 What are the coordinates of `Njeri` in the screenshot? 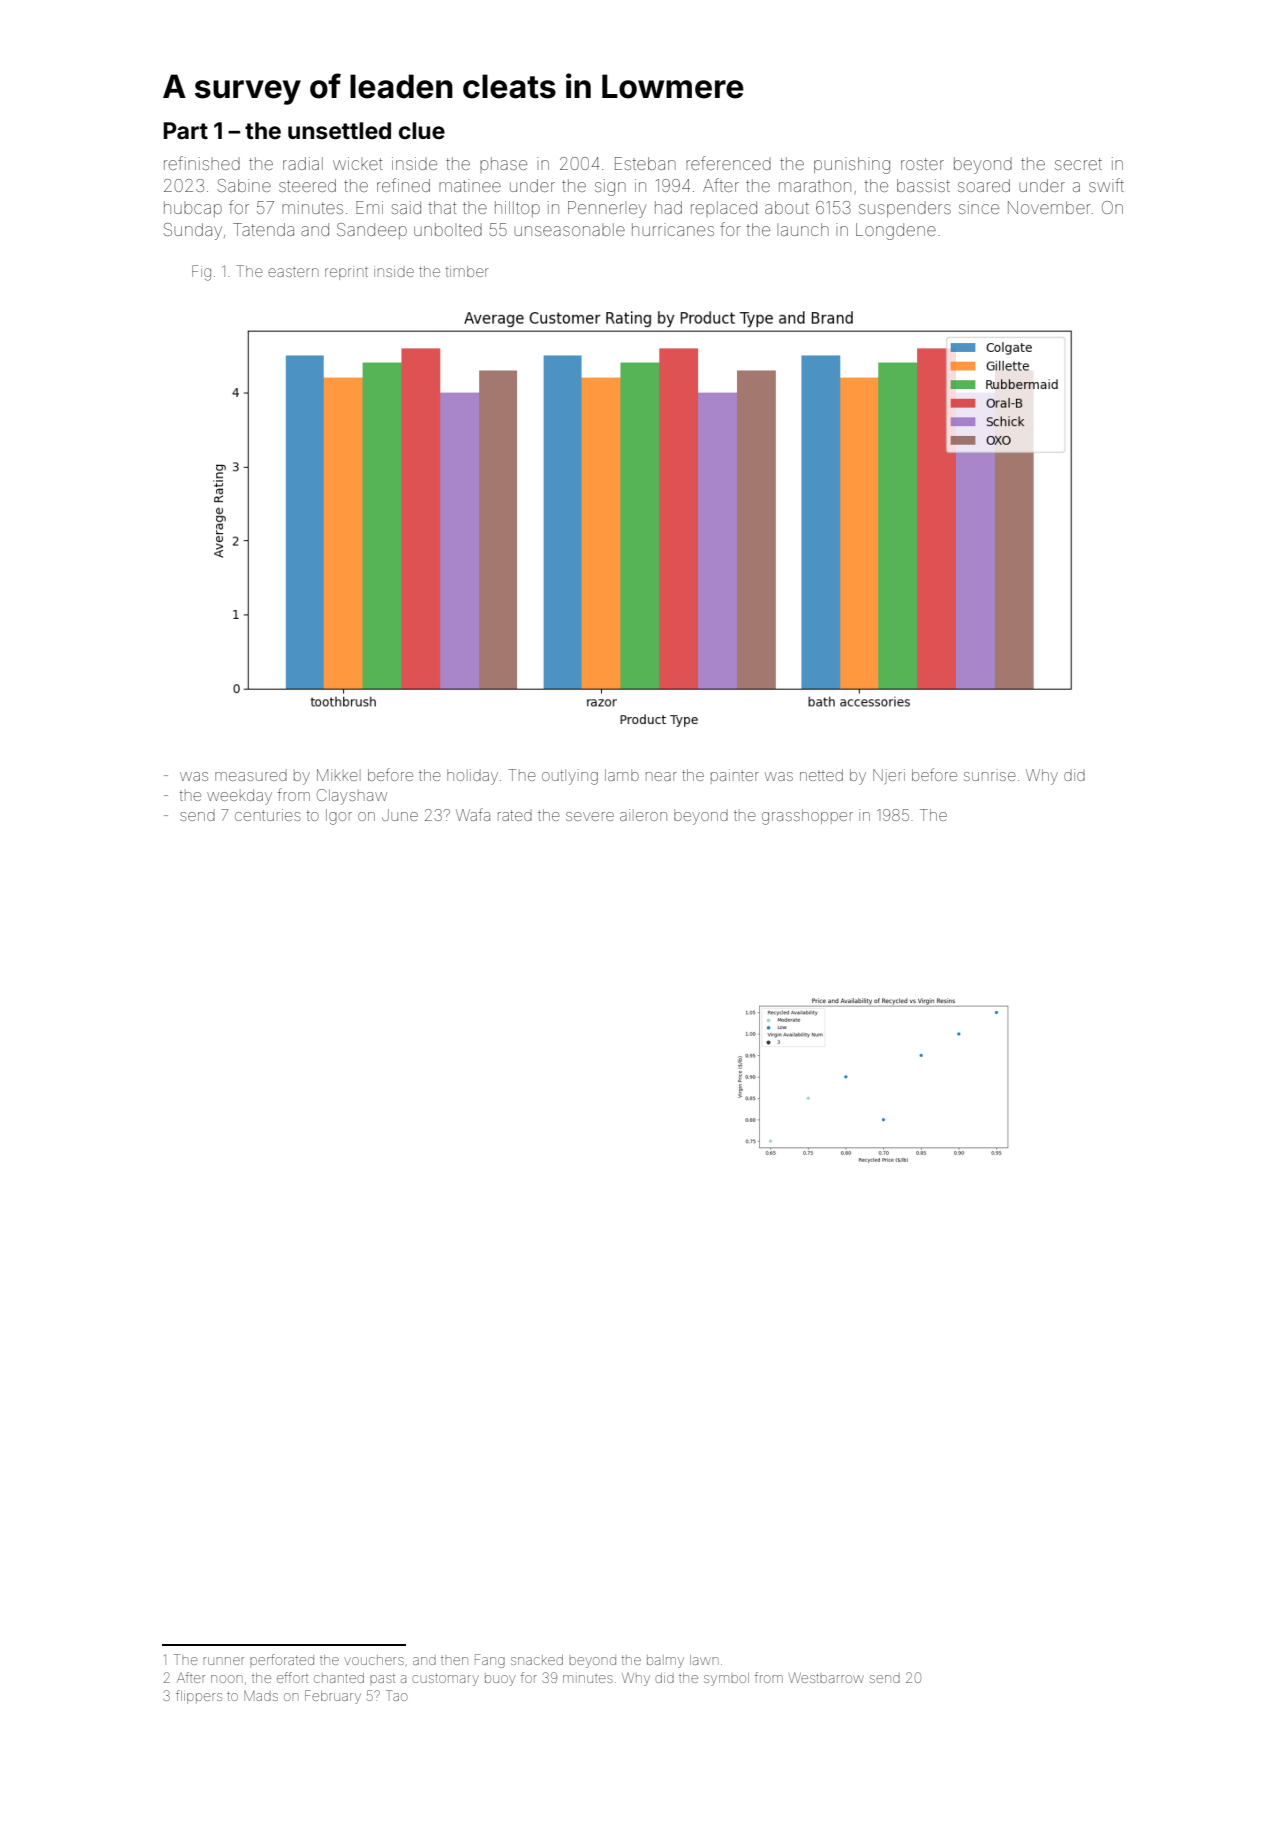 It's located at (889, 776).
